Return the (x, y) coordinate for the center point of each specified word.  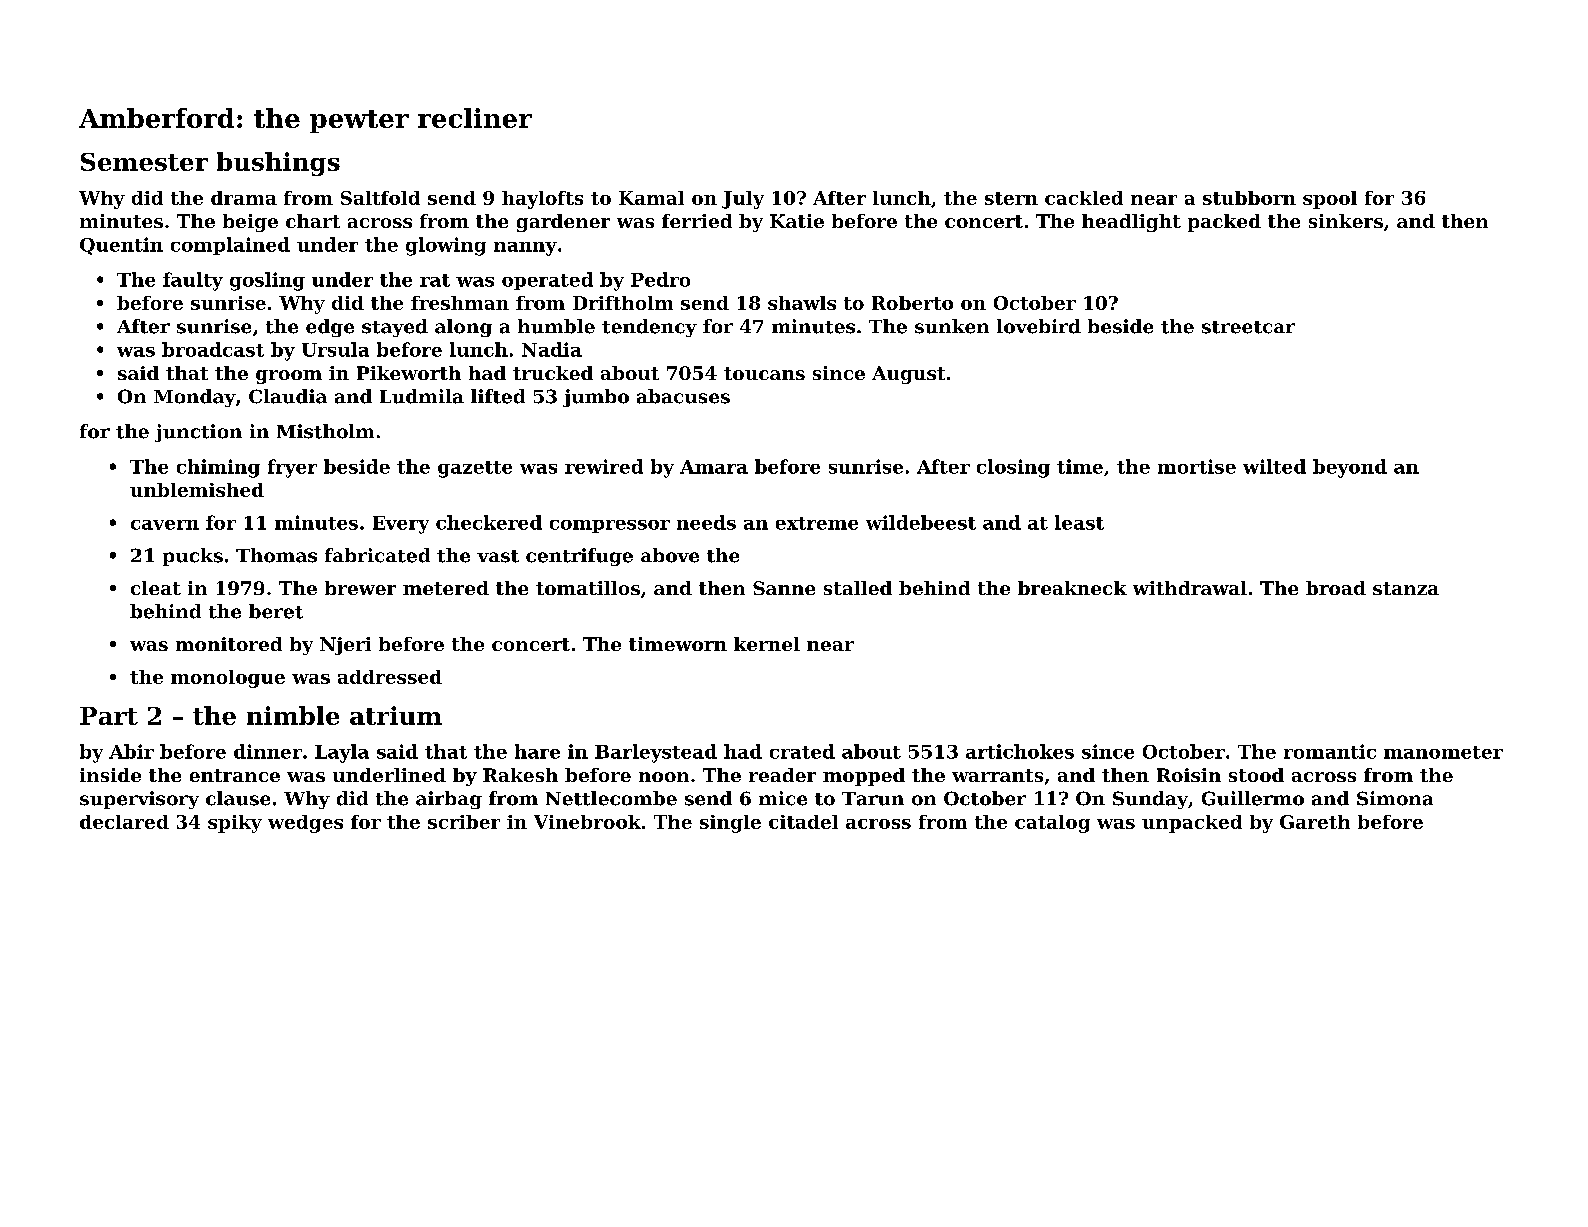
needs (706, 522)
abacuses (683, 396)
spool (1330, 200)
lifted (498, 396)
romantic (1330, 751)
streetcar (1248, 327)
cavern (165, 525)
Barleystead (656, 753)
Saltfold (380, 198)
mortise (1197, 466)
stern (1011, 198)
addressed (390, 677)
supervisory (139, 800)
